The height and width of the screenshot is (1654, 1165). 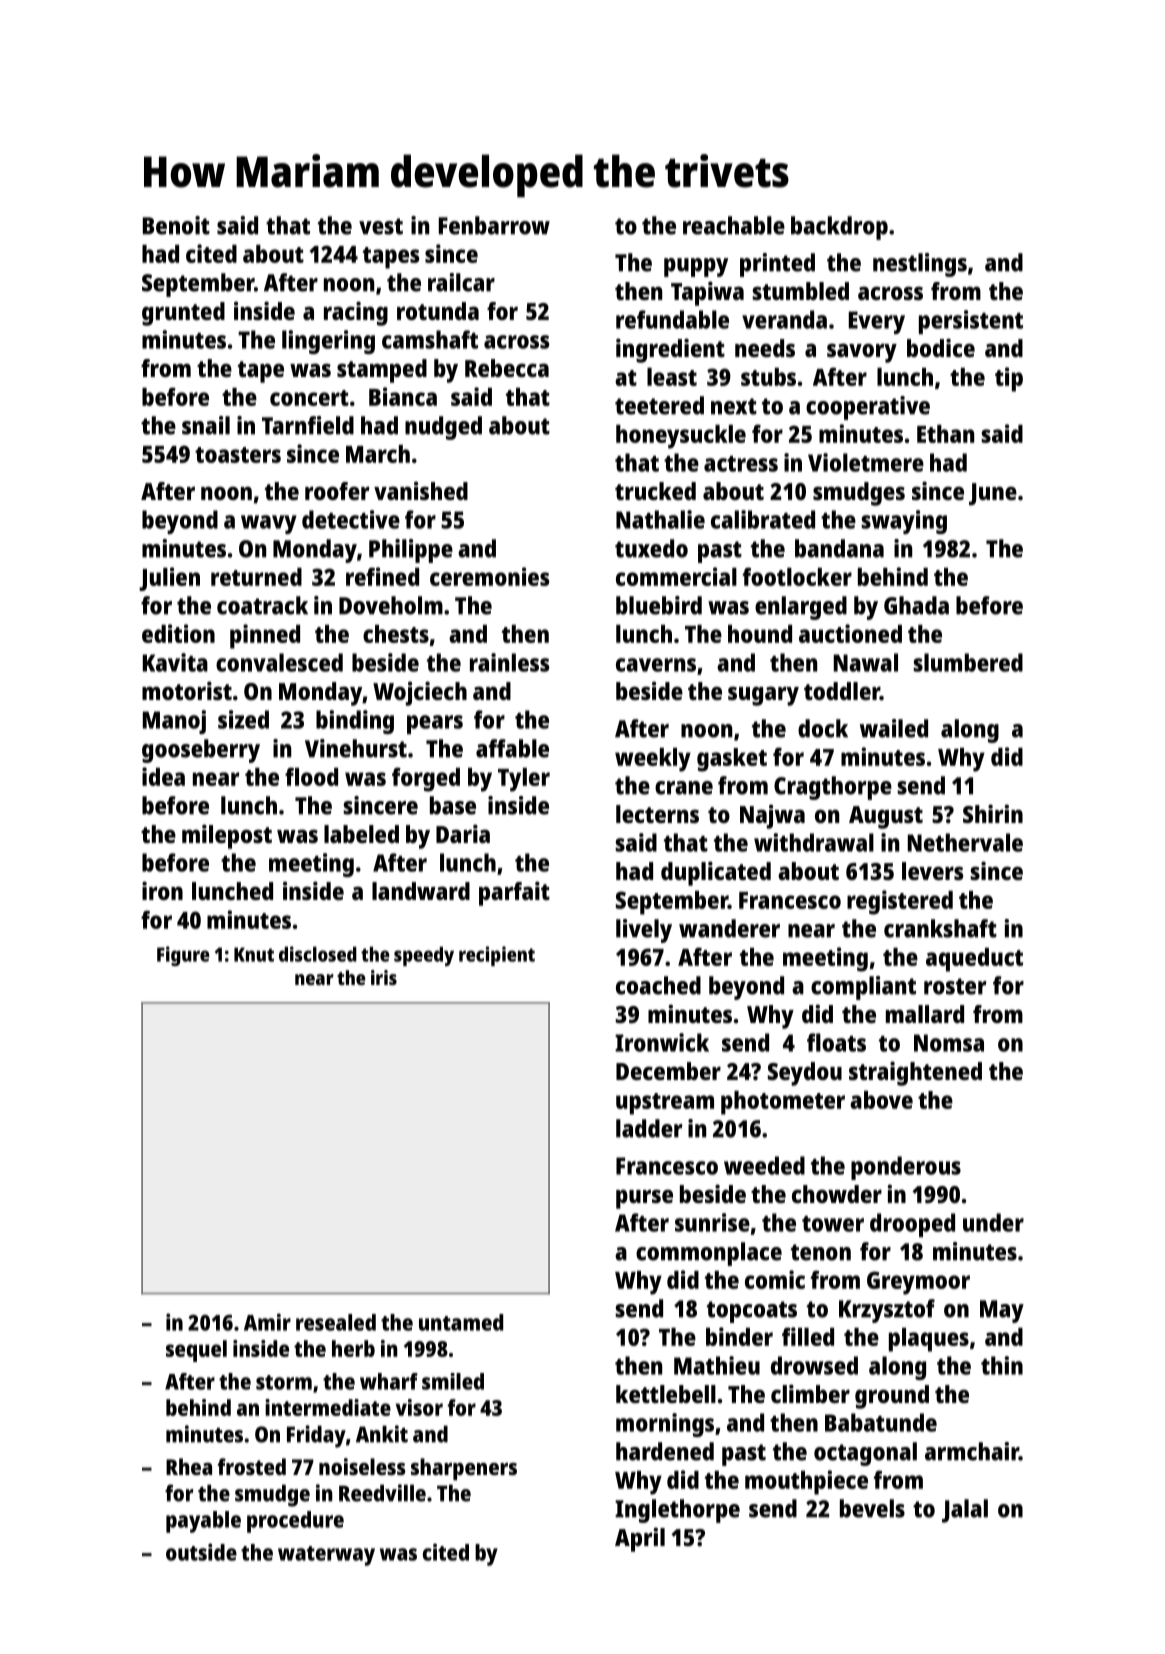 I want to click on Shirin, so click(x=993, y=813).
